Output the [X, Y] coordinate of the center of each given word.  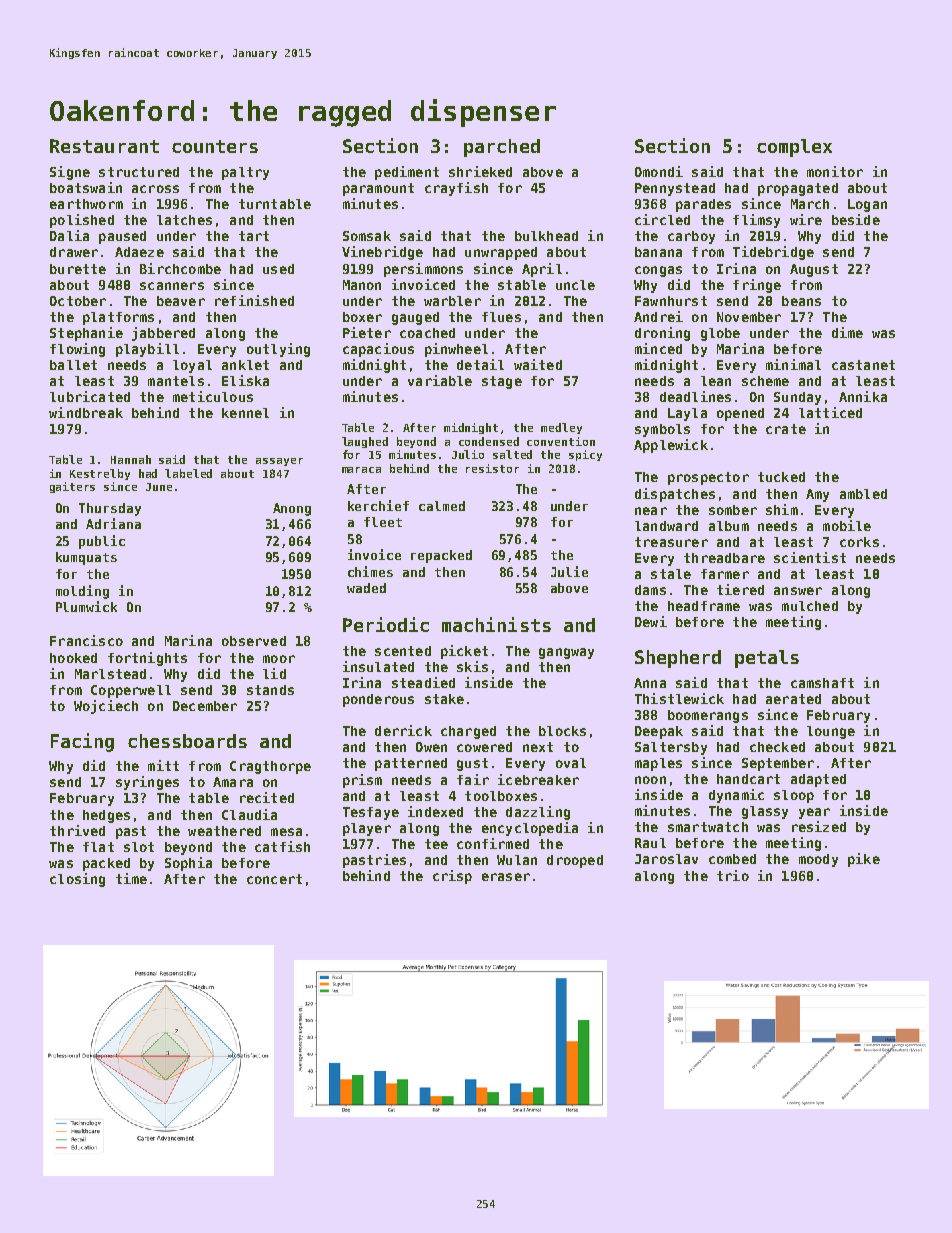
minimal [793, 364]
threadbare [724, 558]
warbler [452, 301]
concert [274, 879]
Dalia [69, 235]
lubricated [90, 396]
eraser [506, 877]
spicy [585, 455]
